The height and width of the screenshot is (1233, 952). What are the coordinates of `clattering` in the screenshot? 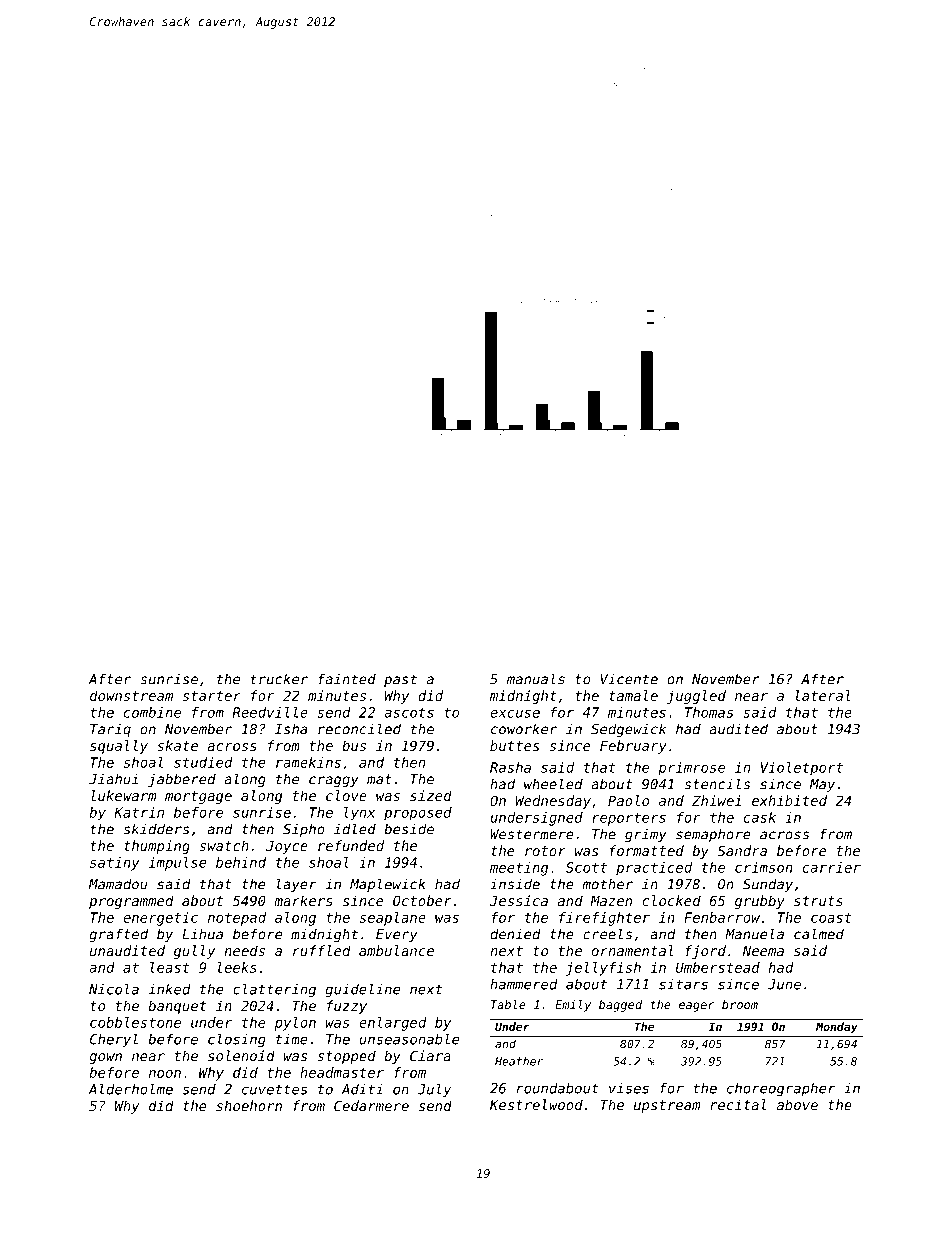 It's located at (274, 990).
